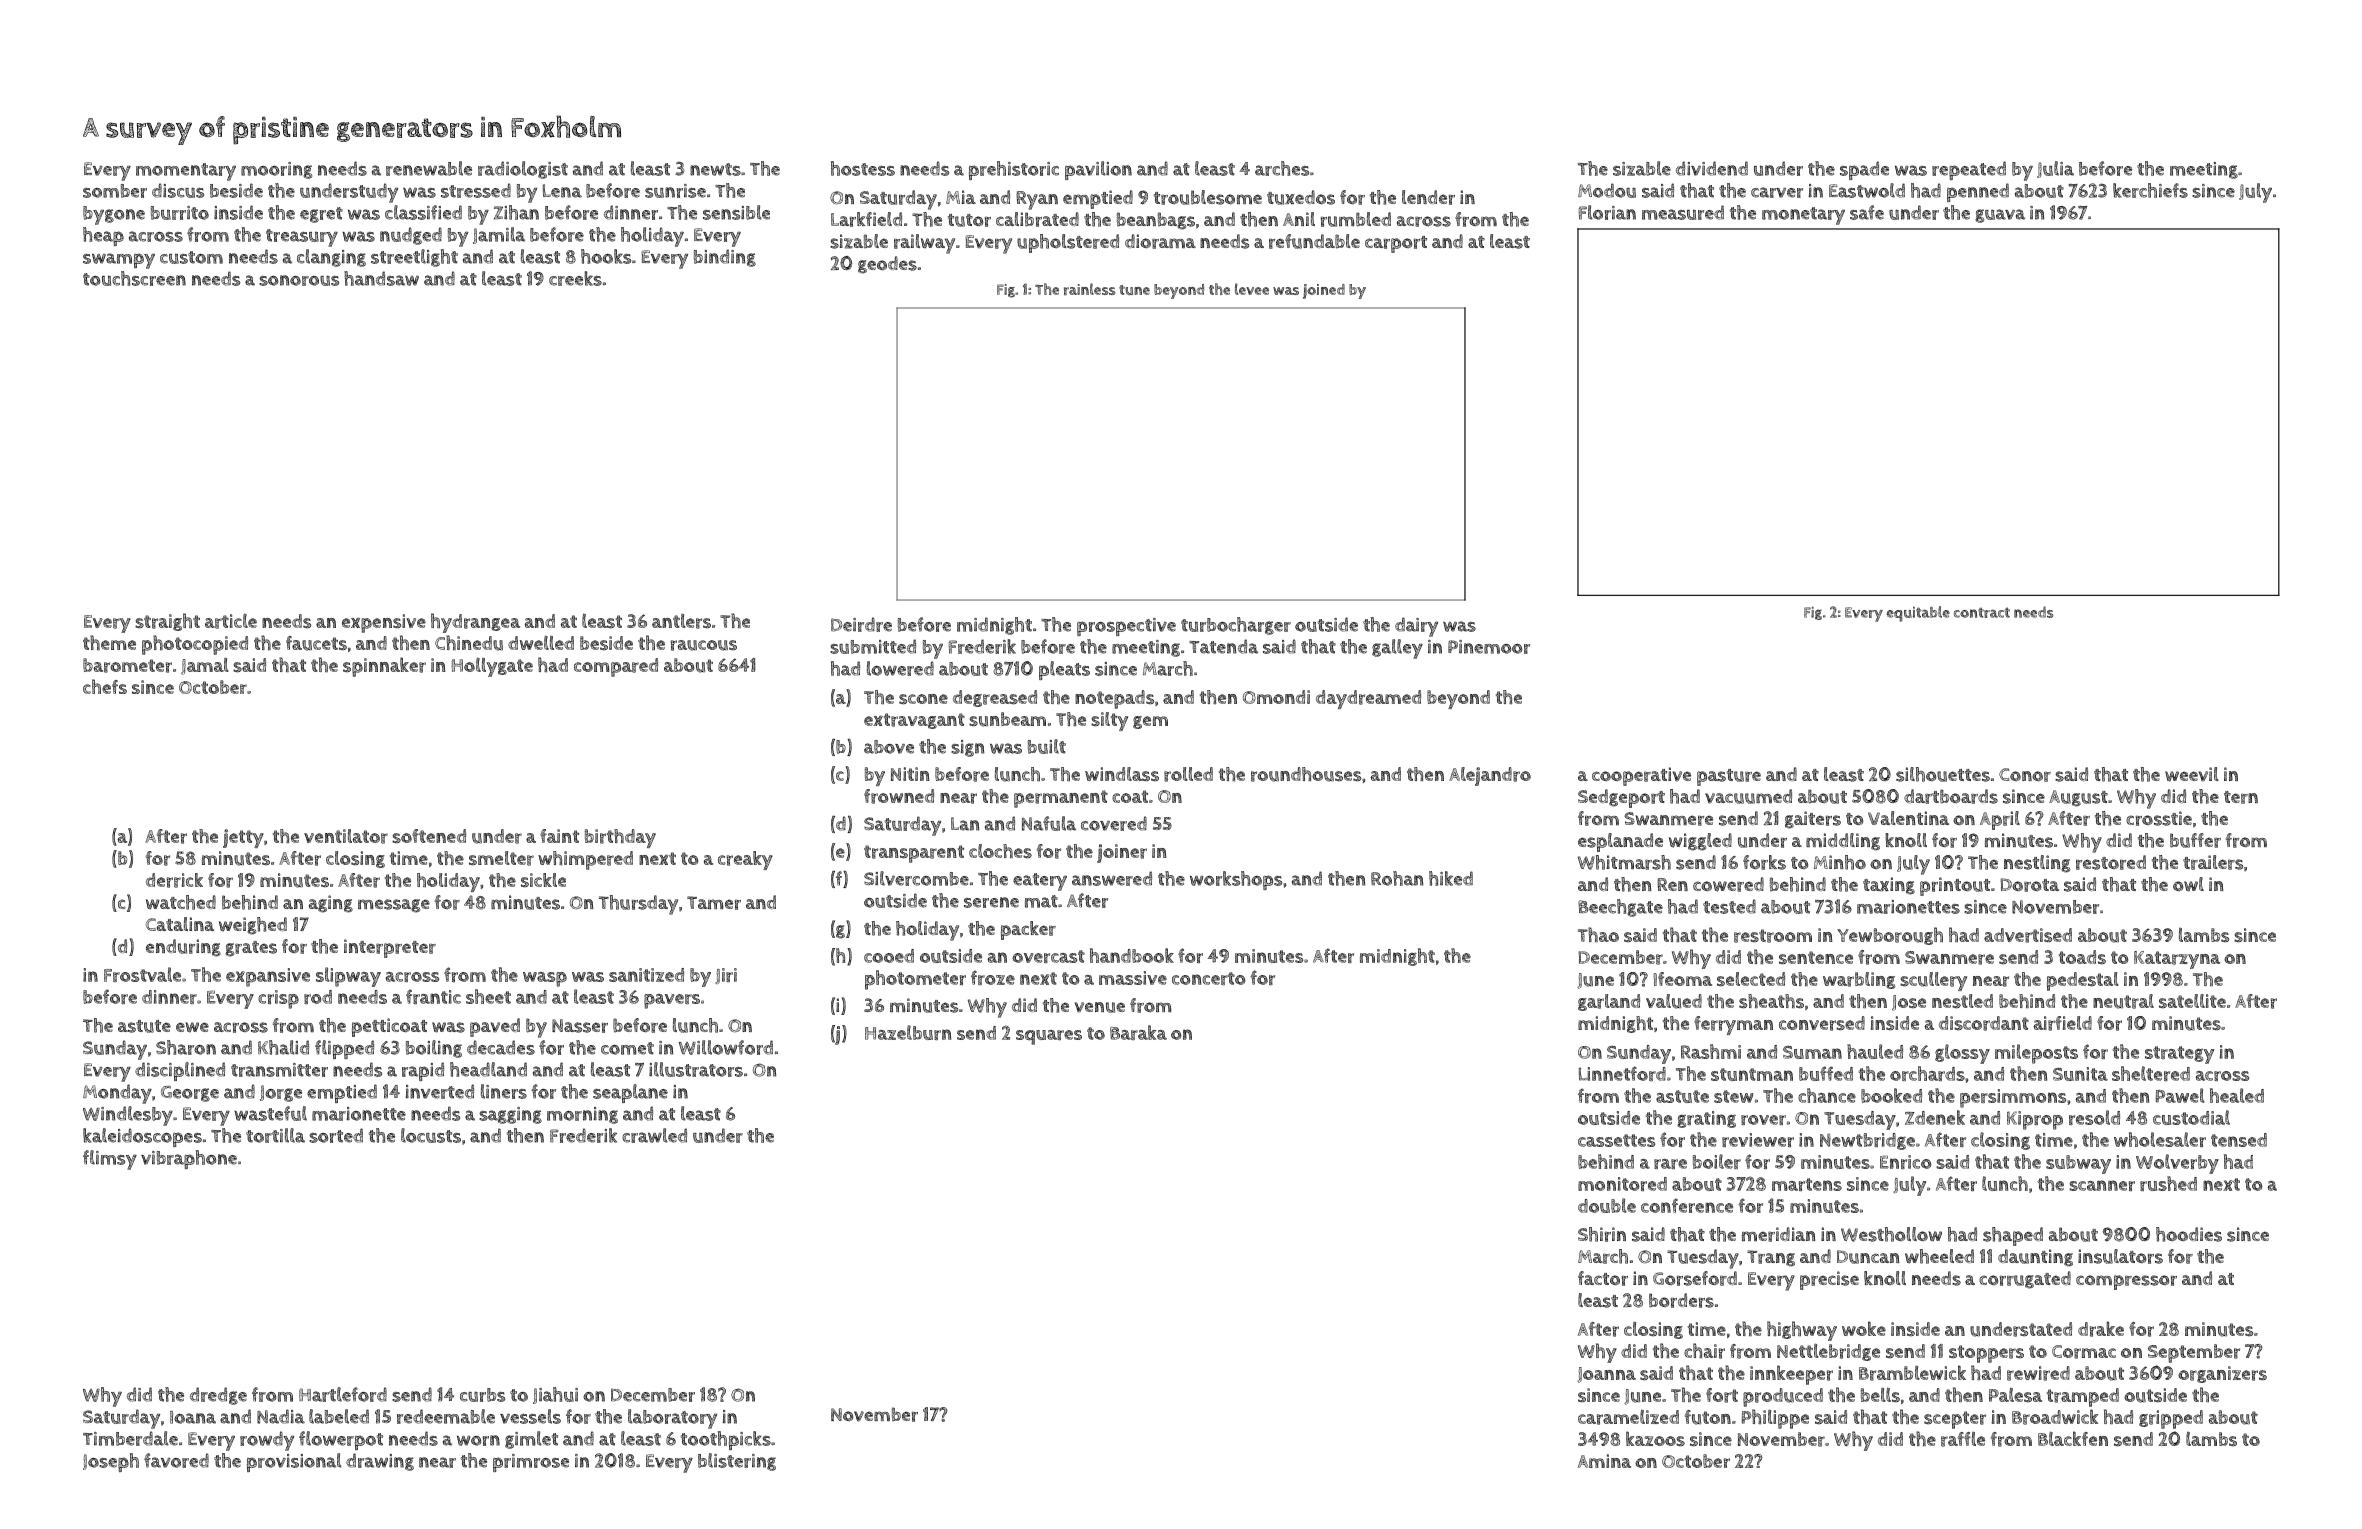 Image resolution: width=2362 pixels, height=1529 pixels. What do you see at coordinates (1604, 1461) in the screenshot?
I see `Amina` at bounding box center [1604, 1461].
